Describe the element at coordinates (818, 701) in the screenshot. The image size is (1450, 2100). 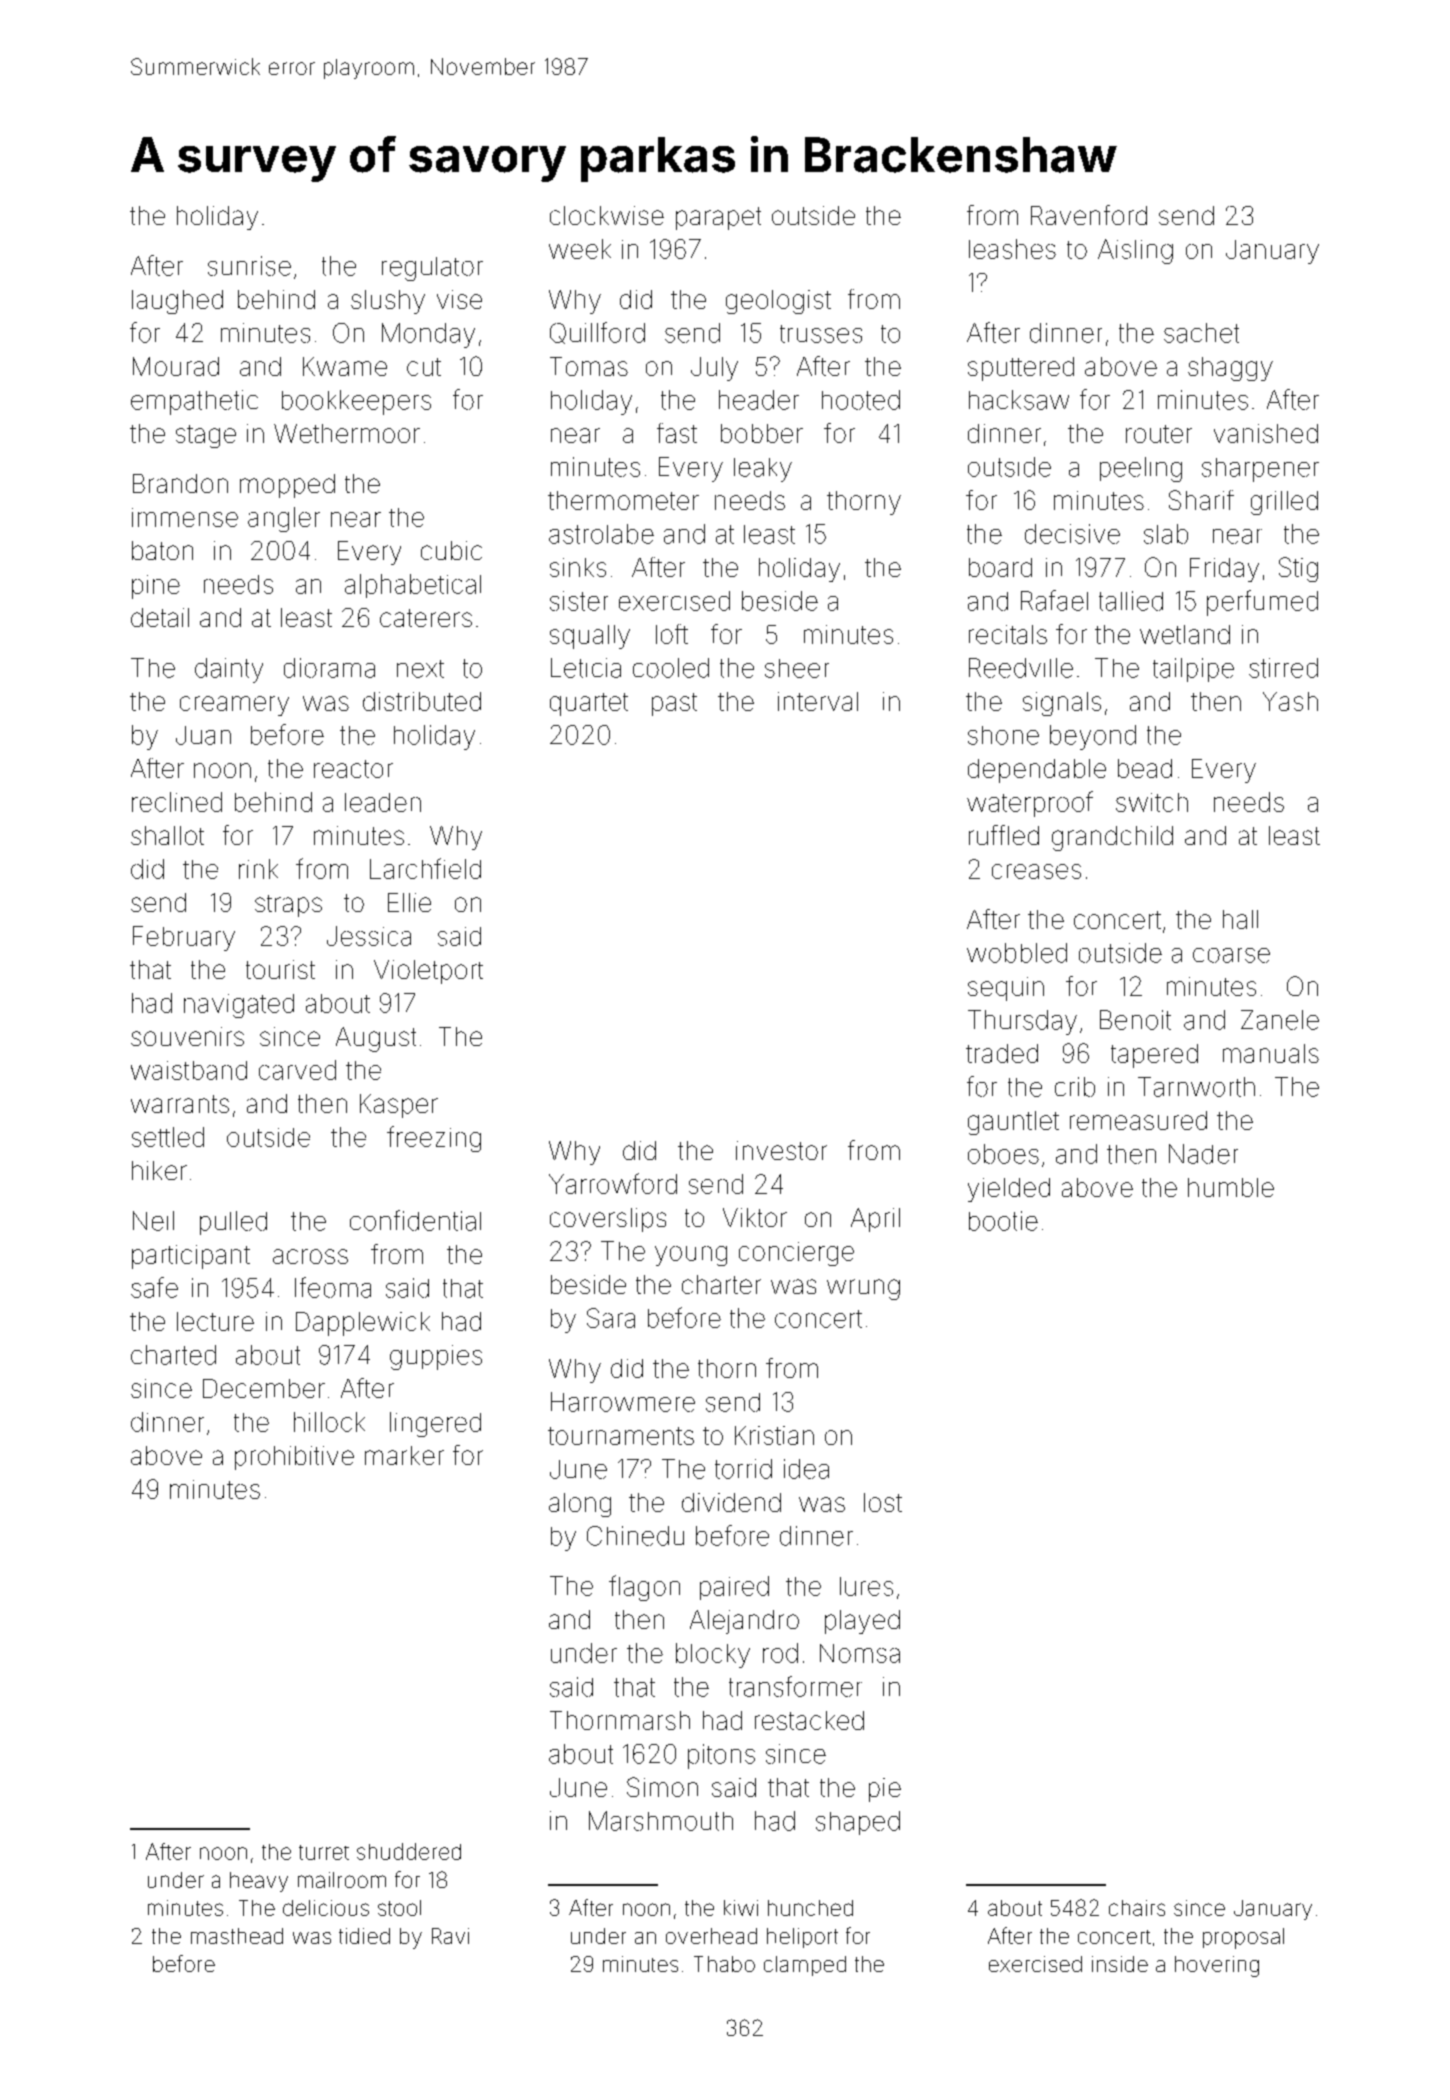
I see `interval` at that location.
